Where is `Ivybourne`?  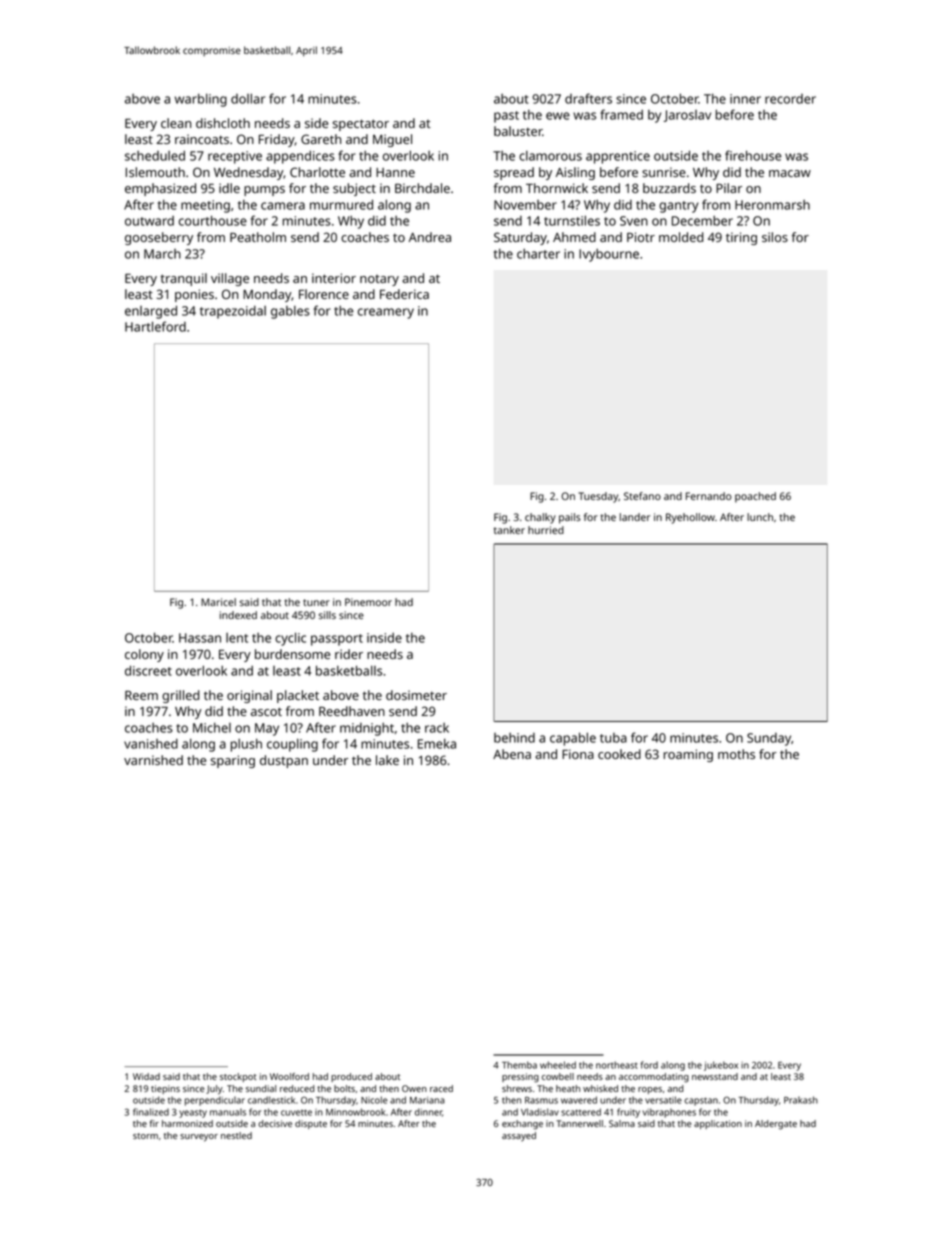
Ivybourne is located at coordinates (609, 255).
